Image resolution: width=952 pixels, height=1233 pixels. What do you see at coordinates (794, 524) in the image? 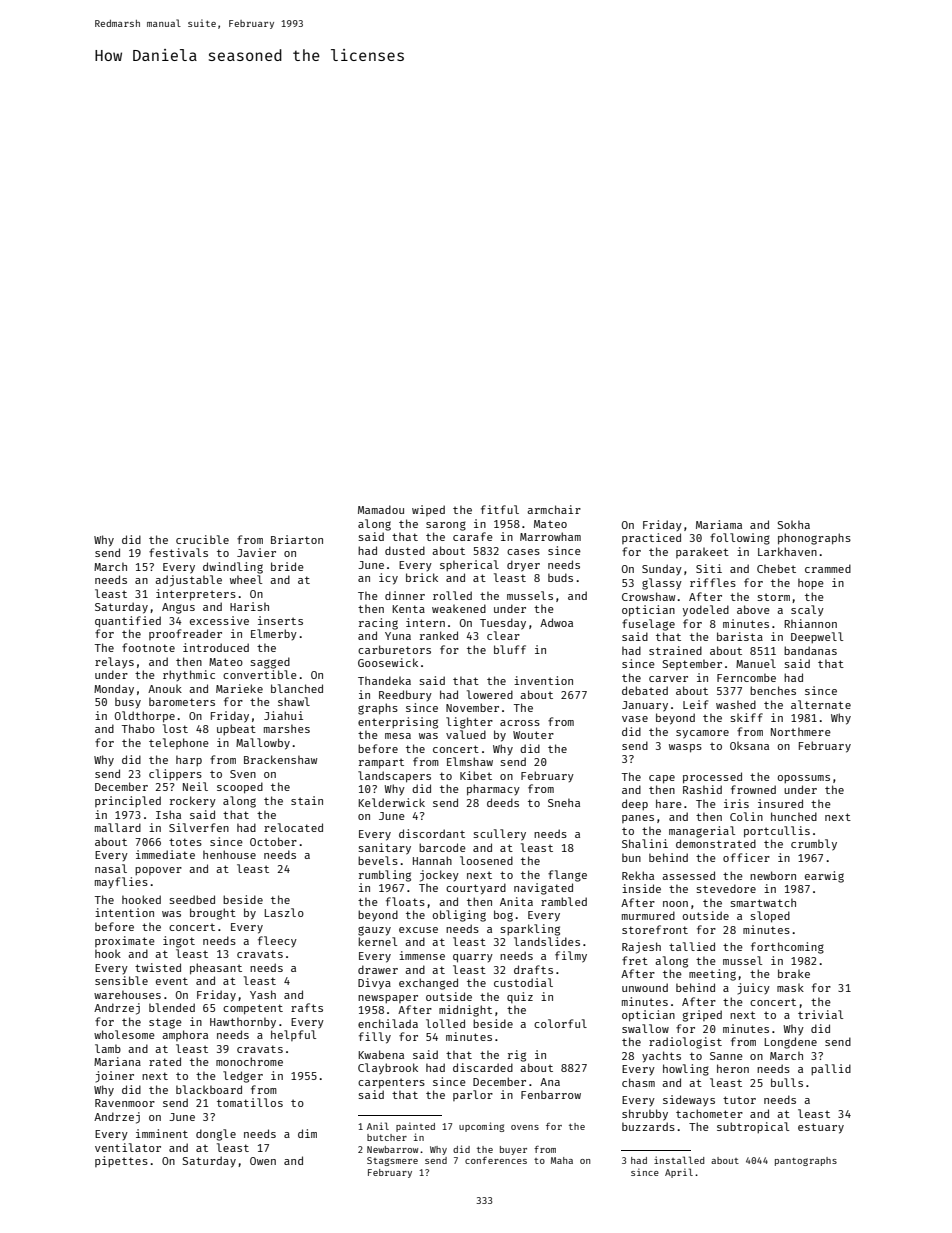
I see `Sokha` at bounding box center [794, 524].
